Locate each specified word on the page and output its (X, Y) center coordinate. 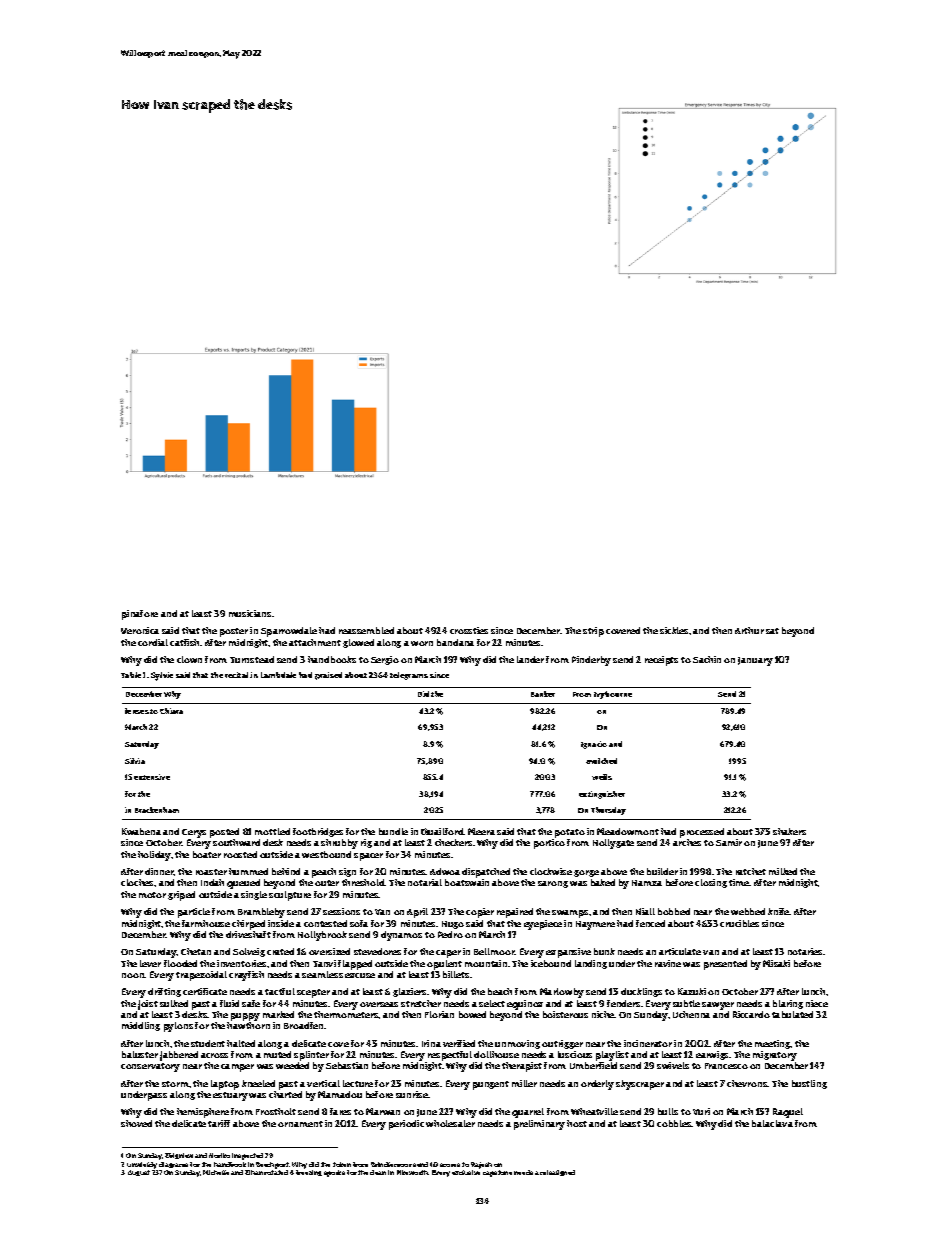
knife (779, 911)
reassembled (366, 630)
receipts (661, 661)
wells (602, 777)
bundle (393, 831)
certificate (205, 991)
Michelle (216, 1172)
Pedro (450, 934)
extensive (152, 777)
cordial (153, 642)
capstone (497, 1173)
